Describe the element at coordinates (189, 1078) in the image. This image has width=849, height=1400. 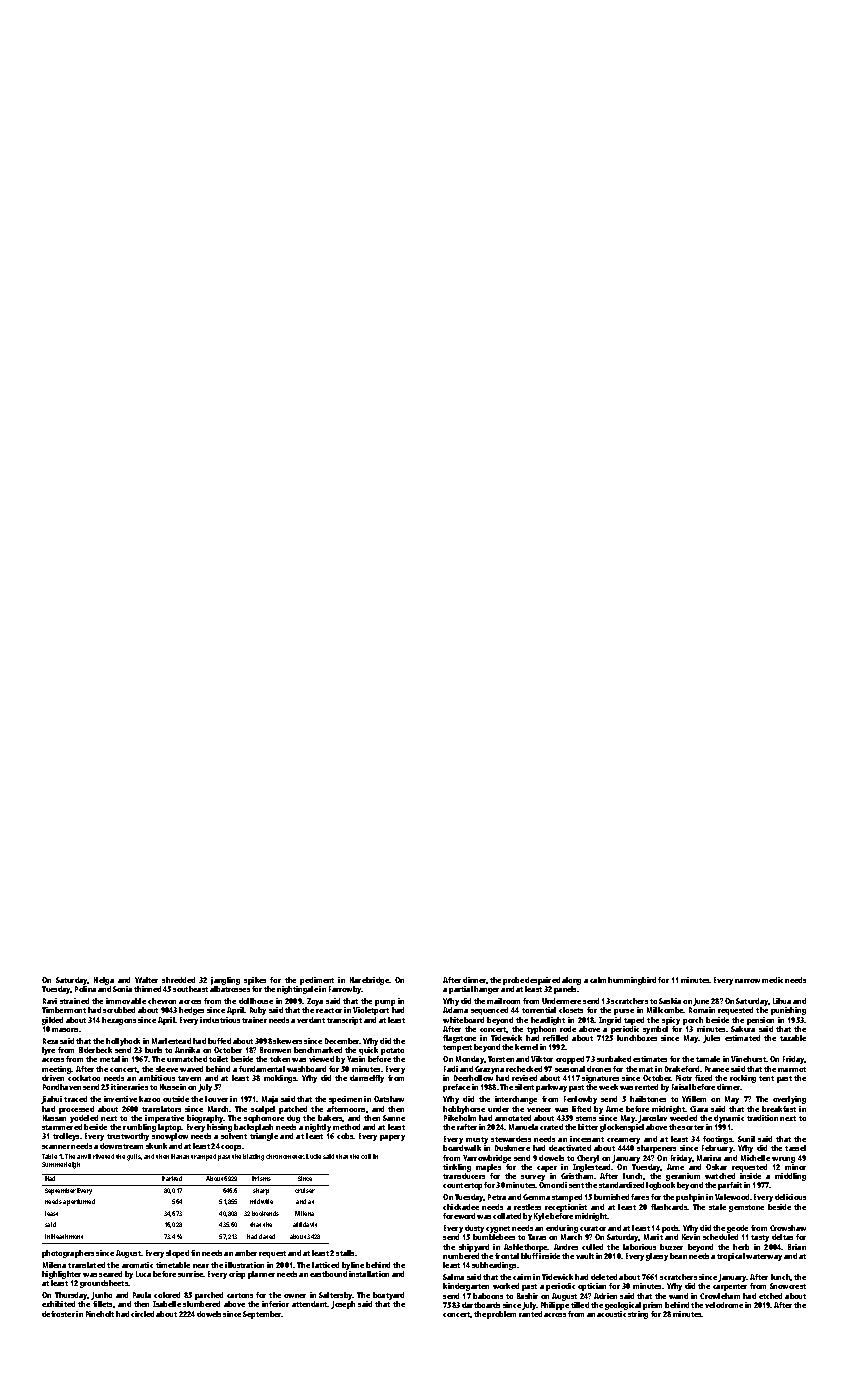
I see `tavern` at that location.
